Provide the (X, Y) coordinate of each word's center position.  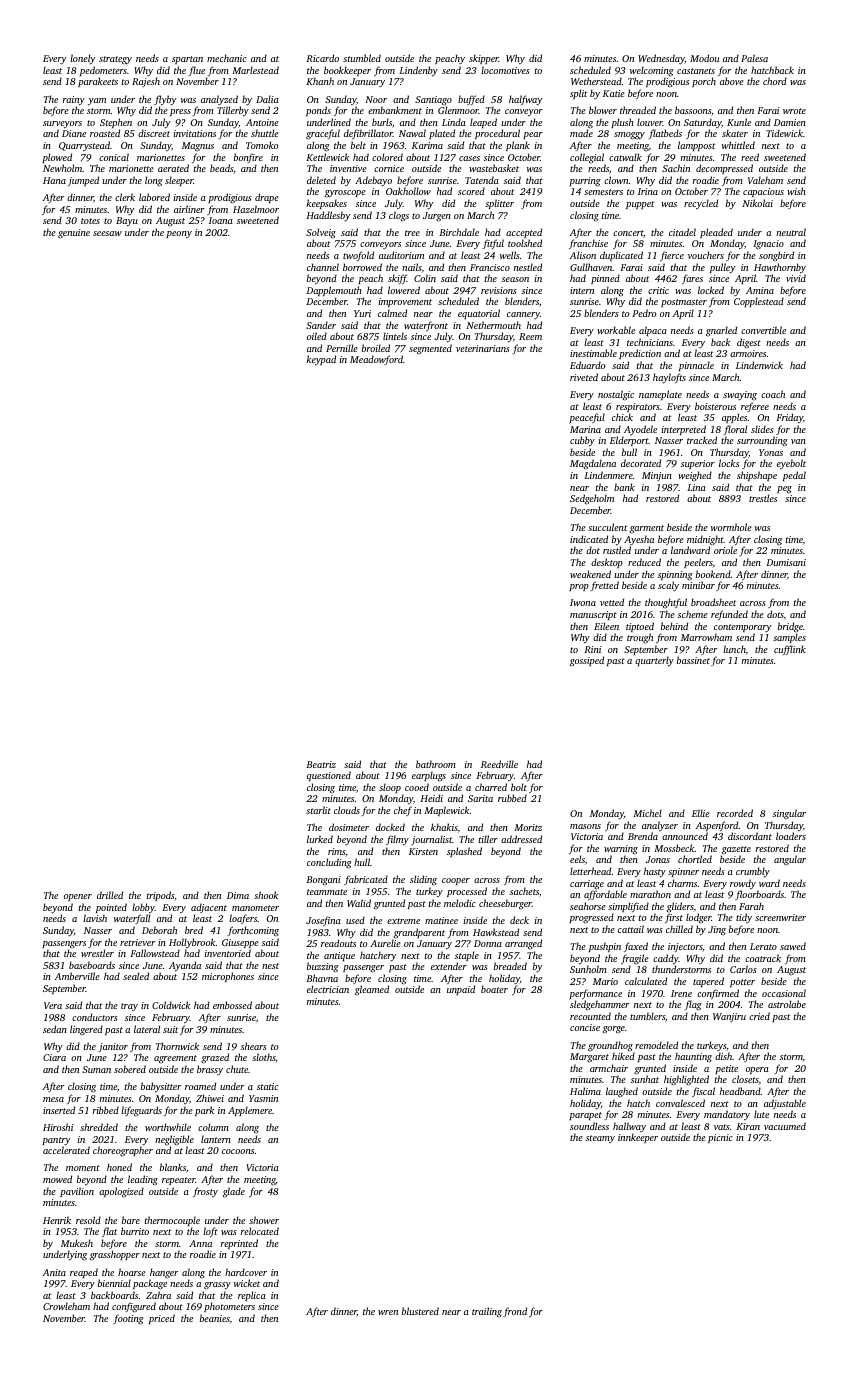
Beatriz (321, 764)
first (674, 918)
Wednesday (661, 59)
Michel (647, 813)
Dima (238, 895)
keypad (321, 360)
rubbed (512, 798)
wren (388, 1312)
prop (579, 587)
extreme (403, 921)
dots (775, 614)
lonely (82, 59)
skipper (484, 59)
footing (128, 1319)
